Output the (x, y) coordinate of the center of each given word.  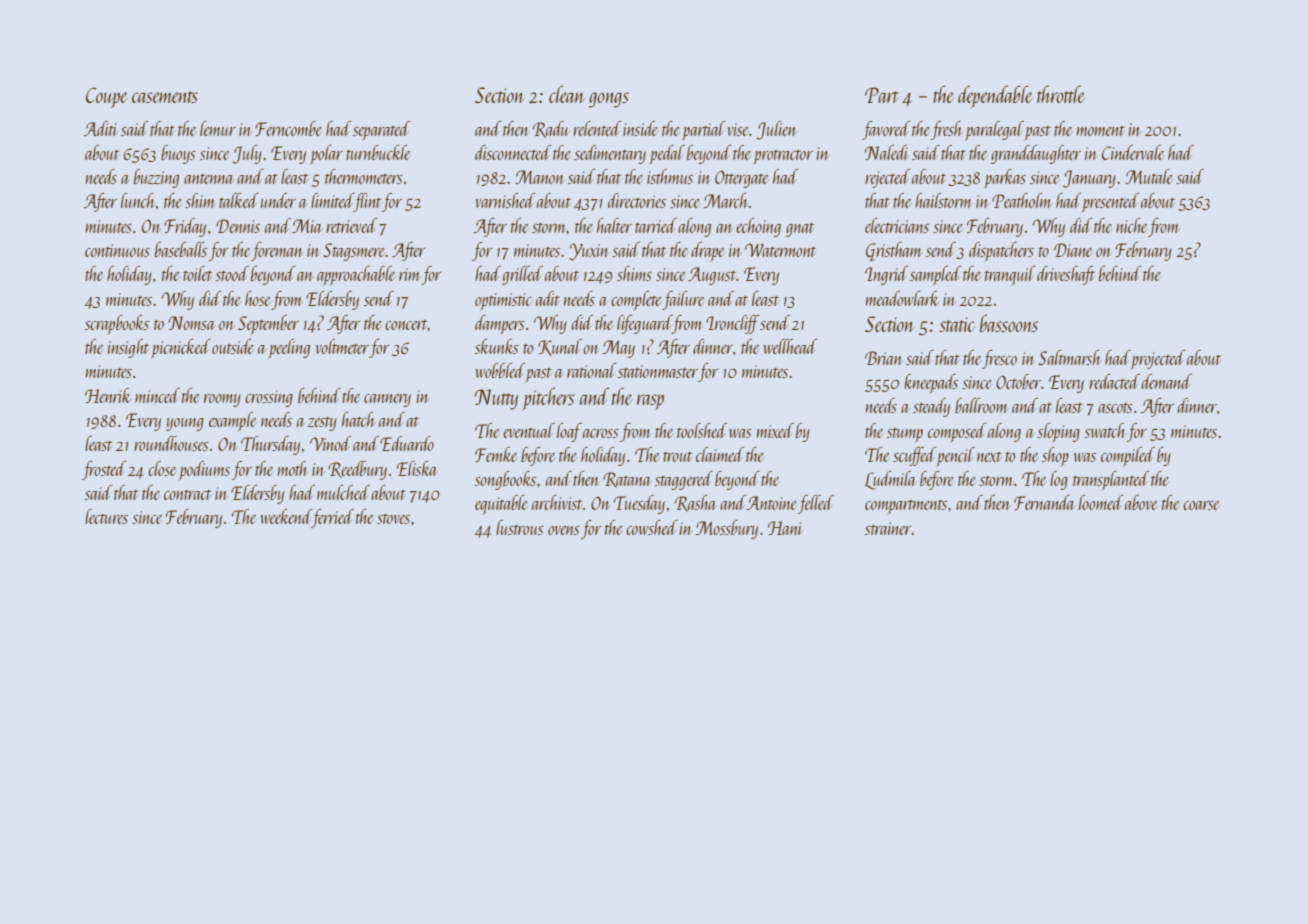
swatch (1105, 430)
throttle (1061, 94)
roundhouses (171, 443)
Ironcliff (733, 324)
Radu (551, 129)
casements (165, 97)
